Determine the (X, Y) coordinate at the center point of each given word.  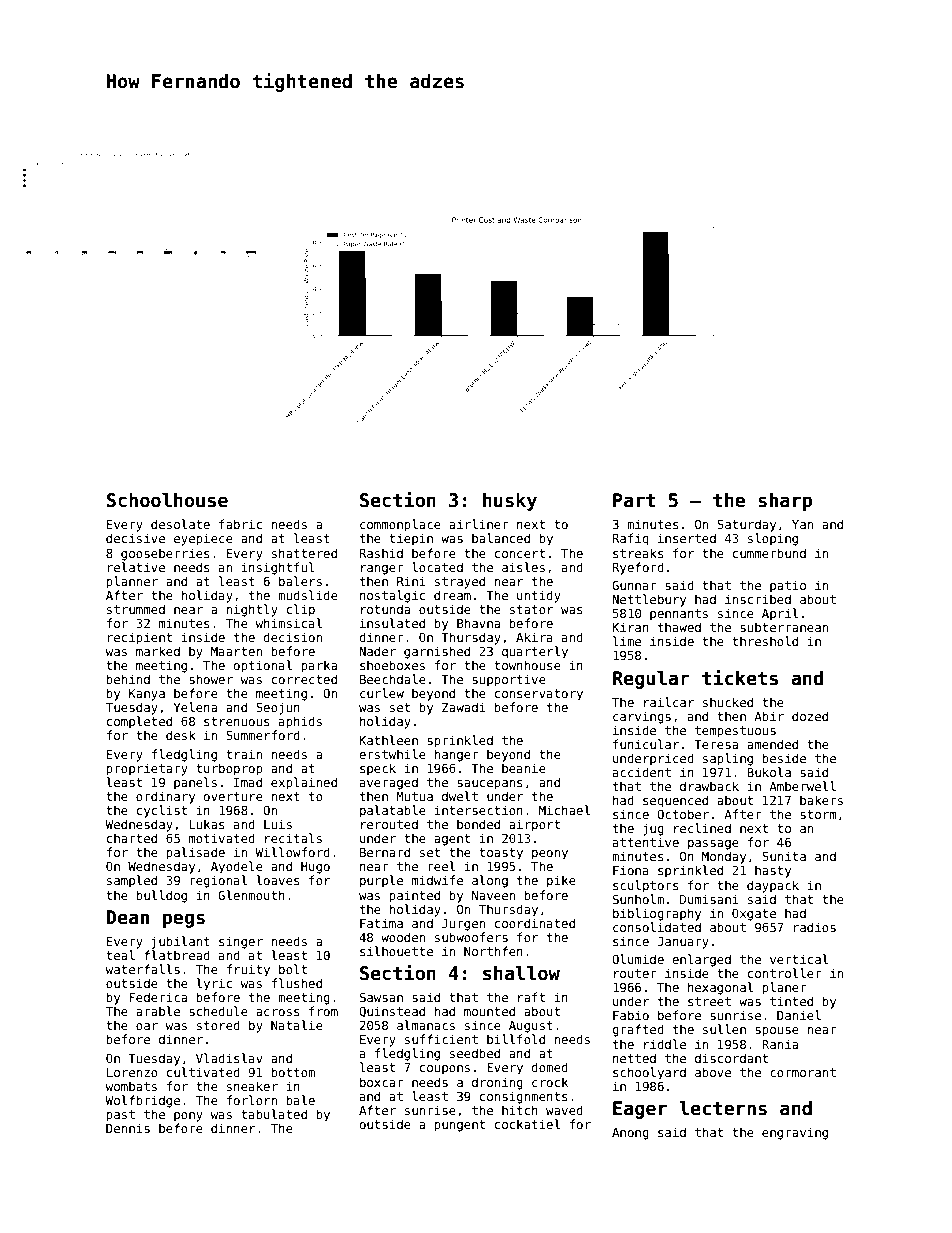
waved (564, 1110)
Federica (158, 997)
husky (510, 502)
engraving (795, 1133)
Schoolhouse (167, 500)
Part (634, 500)
